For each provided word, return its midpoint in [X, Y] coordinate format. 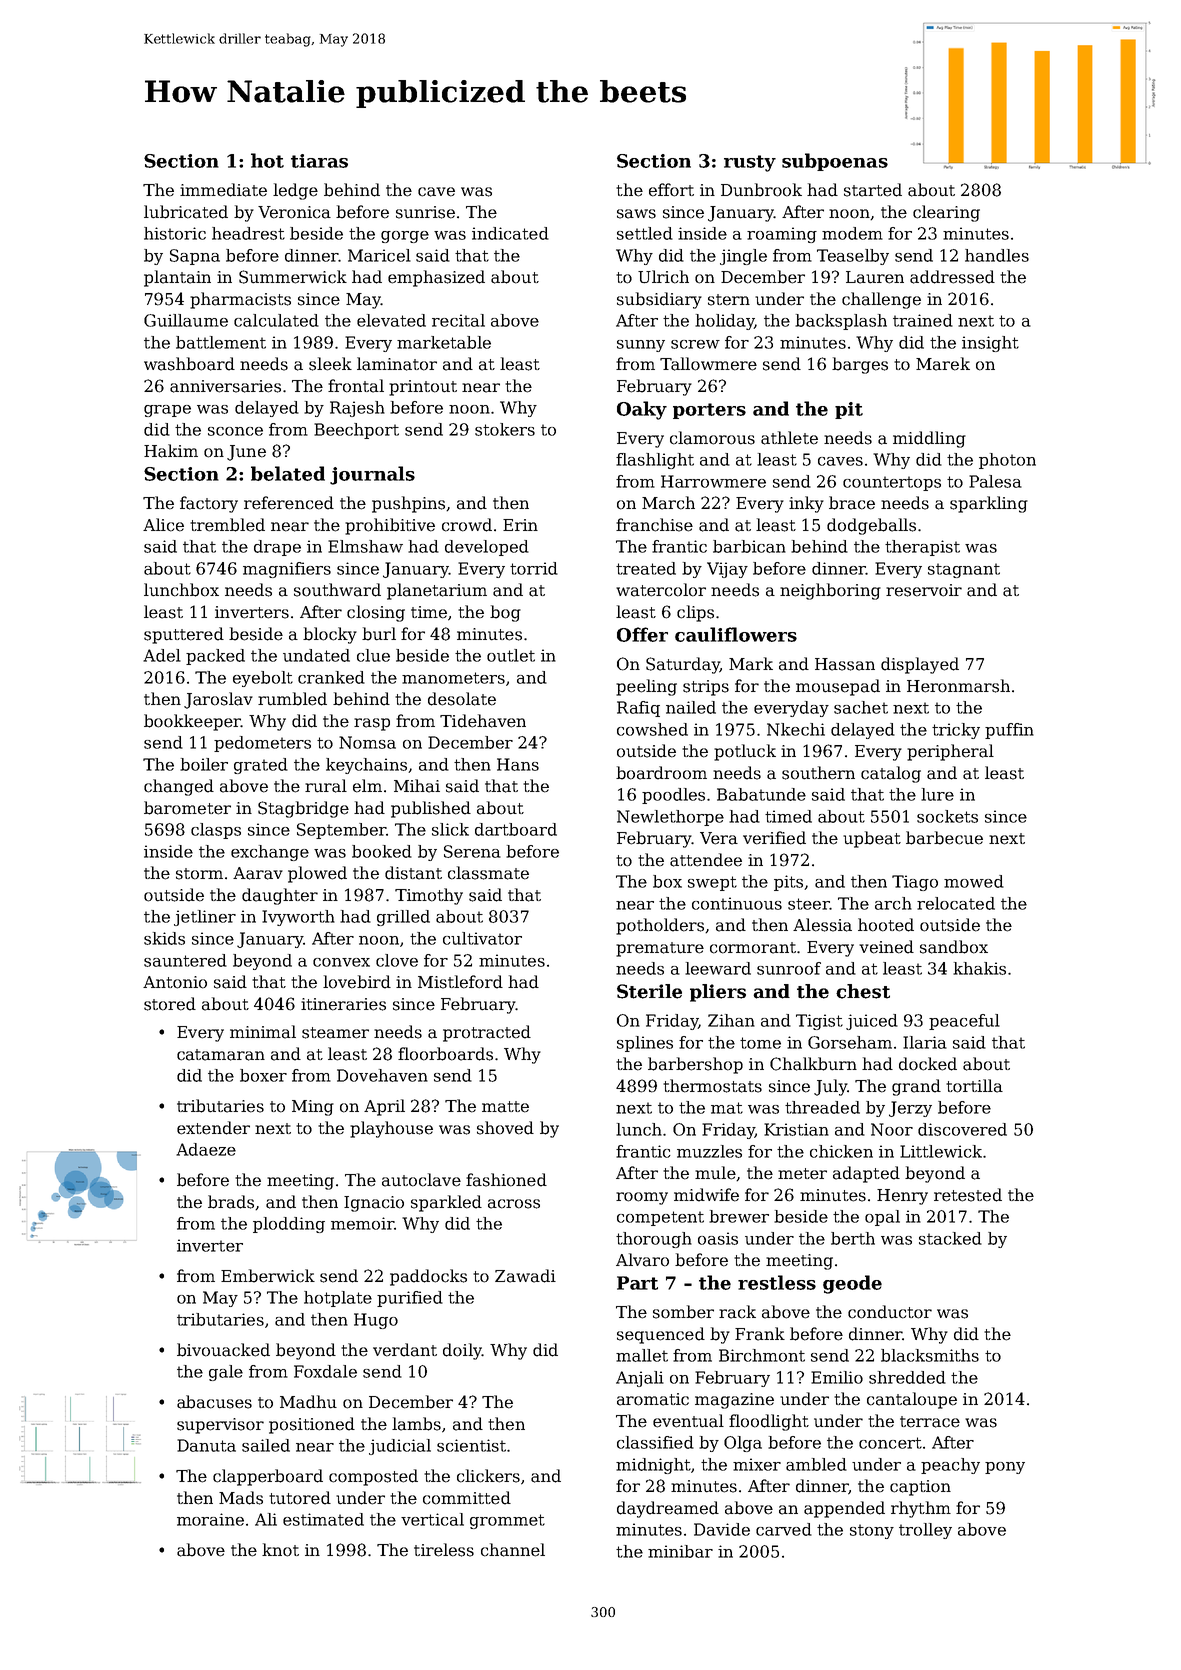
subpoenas [835, 162]
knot [280, 1550]
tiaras [319, 161]
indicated [510, 233]
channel [513, 1550]
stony [872, 1531]
